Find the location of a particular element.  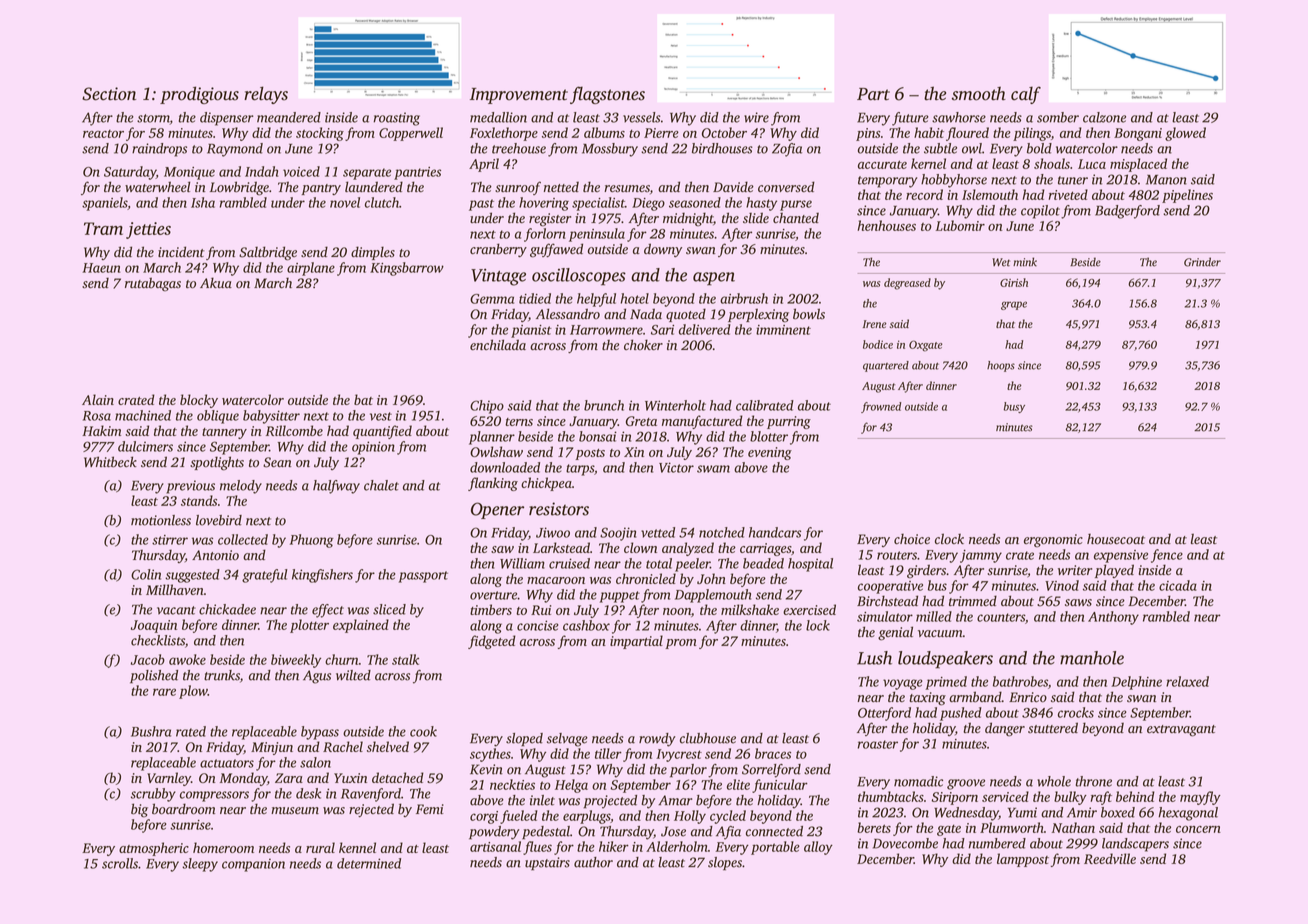

Jacob is located at coordinates (148, 659).
